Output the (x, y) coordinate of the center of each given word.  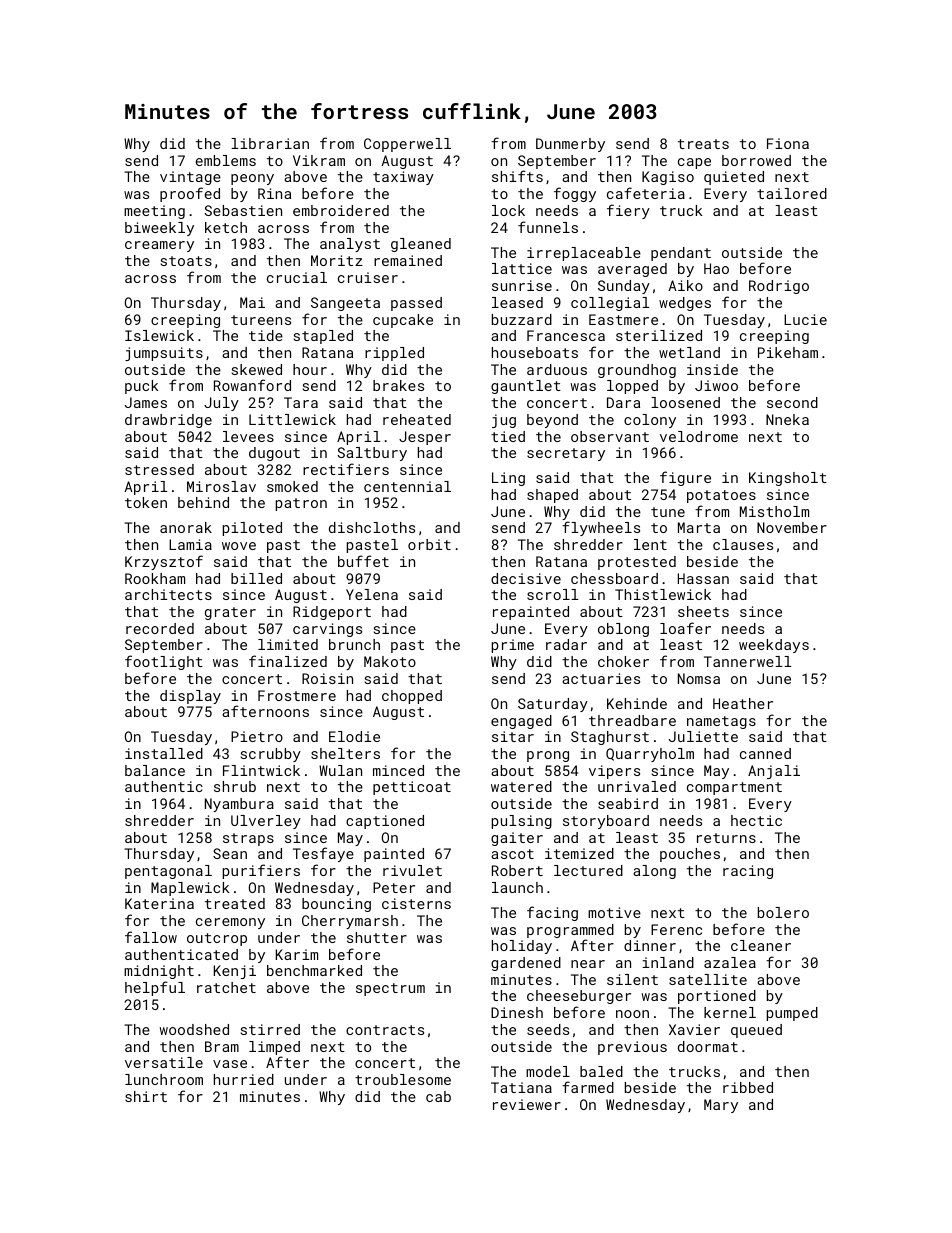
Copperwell (407, 145)
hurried (244, 1079)
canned (765, 753)
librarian (270, 143)
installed (164, 753)
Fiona (788, 143)
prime (513, 646)
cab (438, 1096)
